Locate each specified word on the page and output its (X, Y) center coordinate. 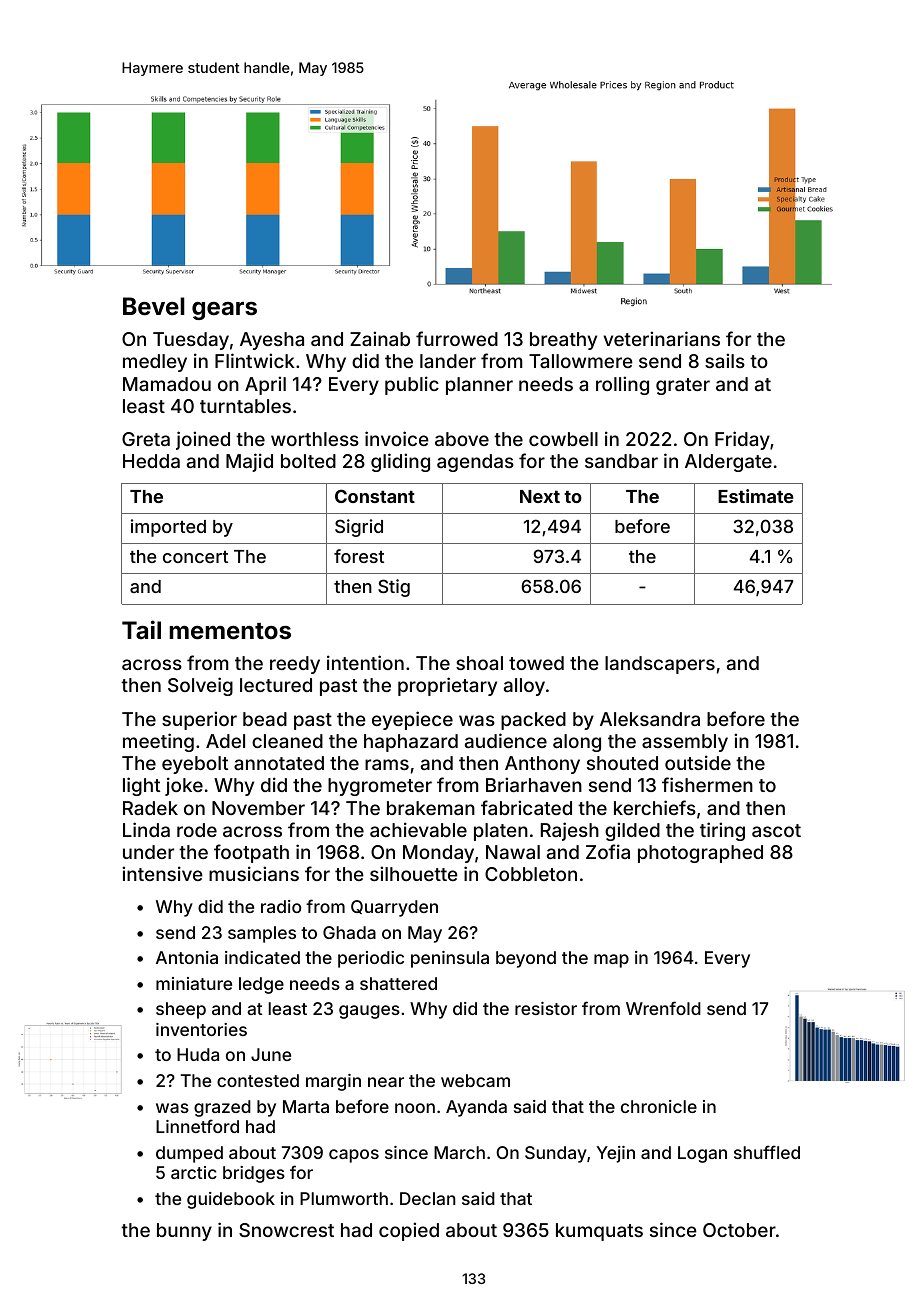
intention (365, 662)
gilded (632, 831)
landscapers (660, 665)
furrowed (457, 338)
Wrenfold (663, 1008)
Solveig (200, 686)
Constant (375, 496)
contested (258, 1080)
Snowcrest (286, 1230)
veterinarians (661, 338)
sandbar (621, 461)
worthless (315, 439)
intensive (162, 873)
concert (195, 557)
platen (501, 832)
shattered (398, 983)
